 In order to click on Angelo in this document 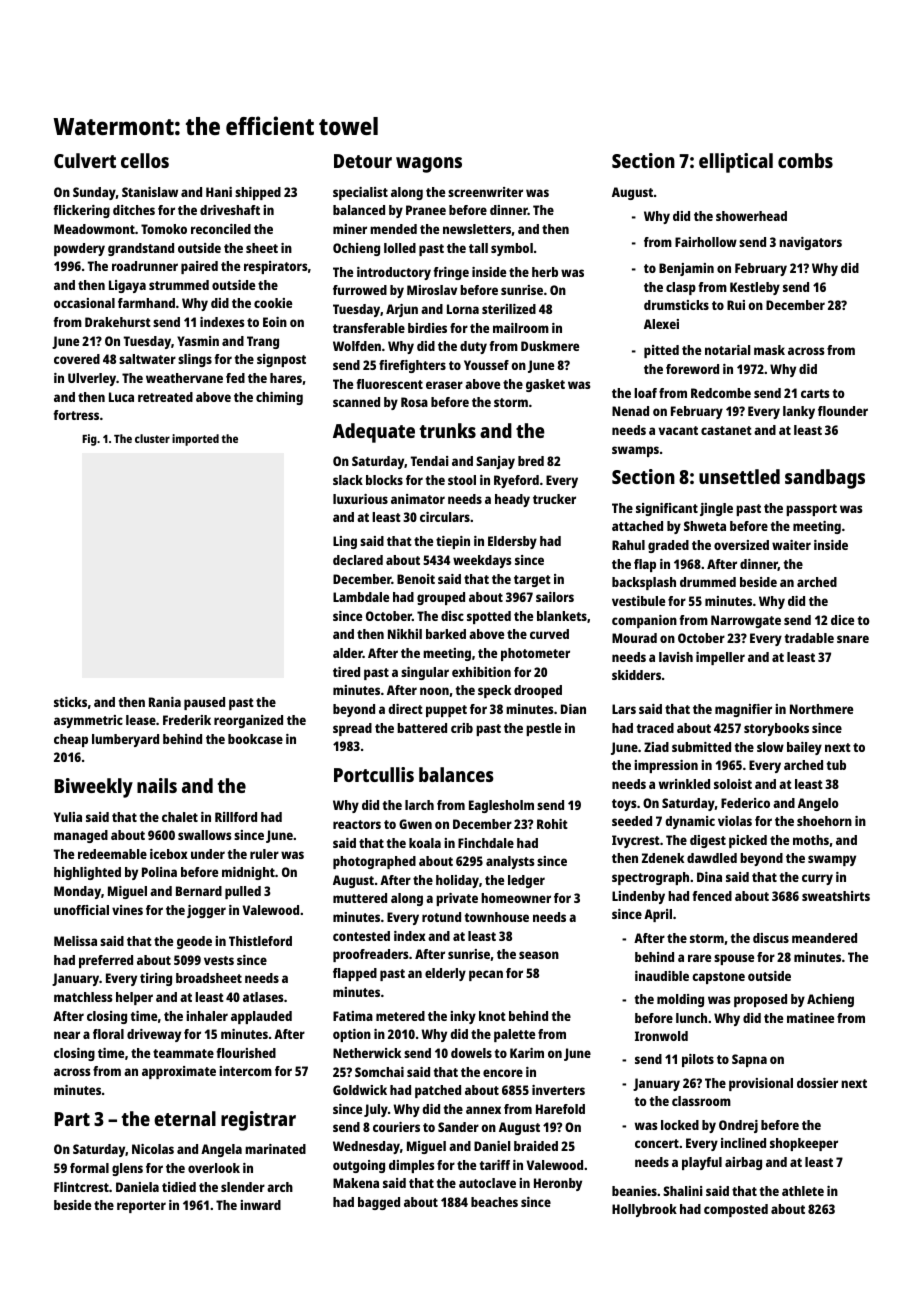, I will do `click(818, 804)`.
